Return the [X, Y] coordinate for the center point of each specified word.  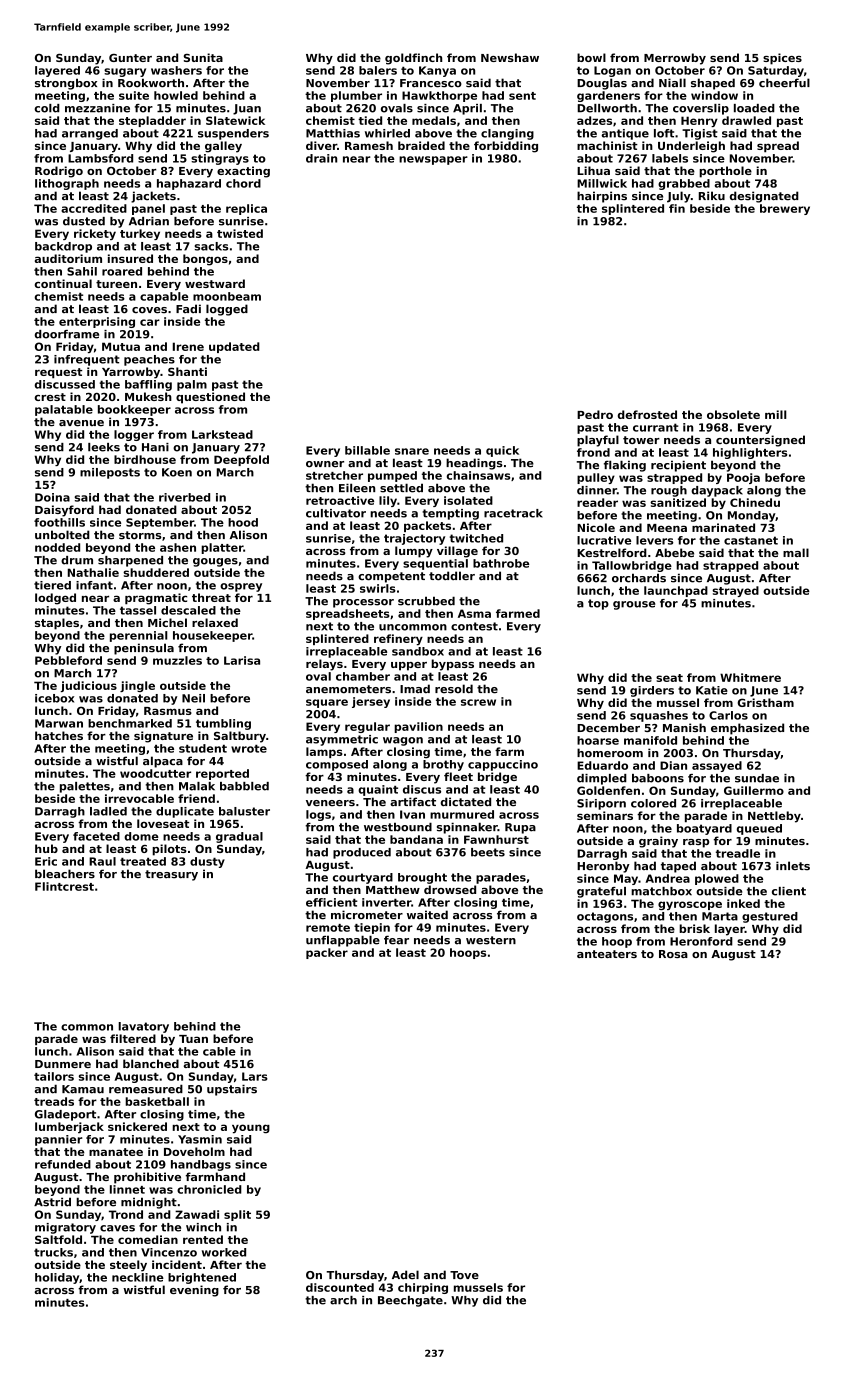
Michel [167, 622]
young [251, 1129]
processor [363, 603]
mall [796, 552]
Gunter [130, 58]
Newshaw [510, 57]
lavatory [143, 1027]
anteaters [607, 954]
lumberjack [69, 1127]
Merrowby [675, 59]
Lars [255, 1076]
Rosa [673, 954]
